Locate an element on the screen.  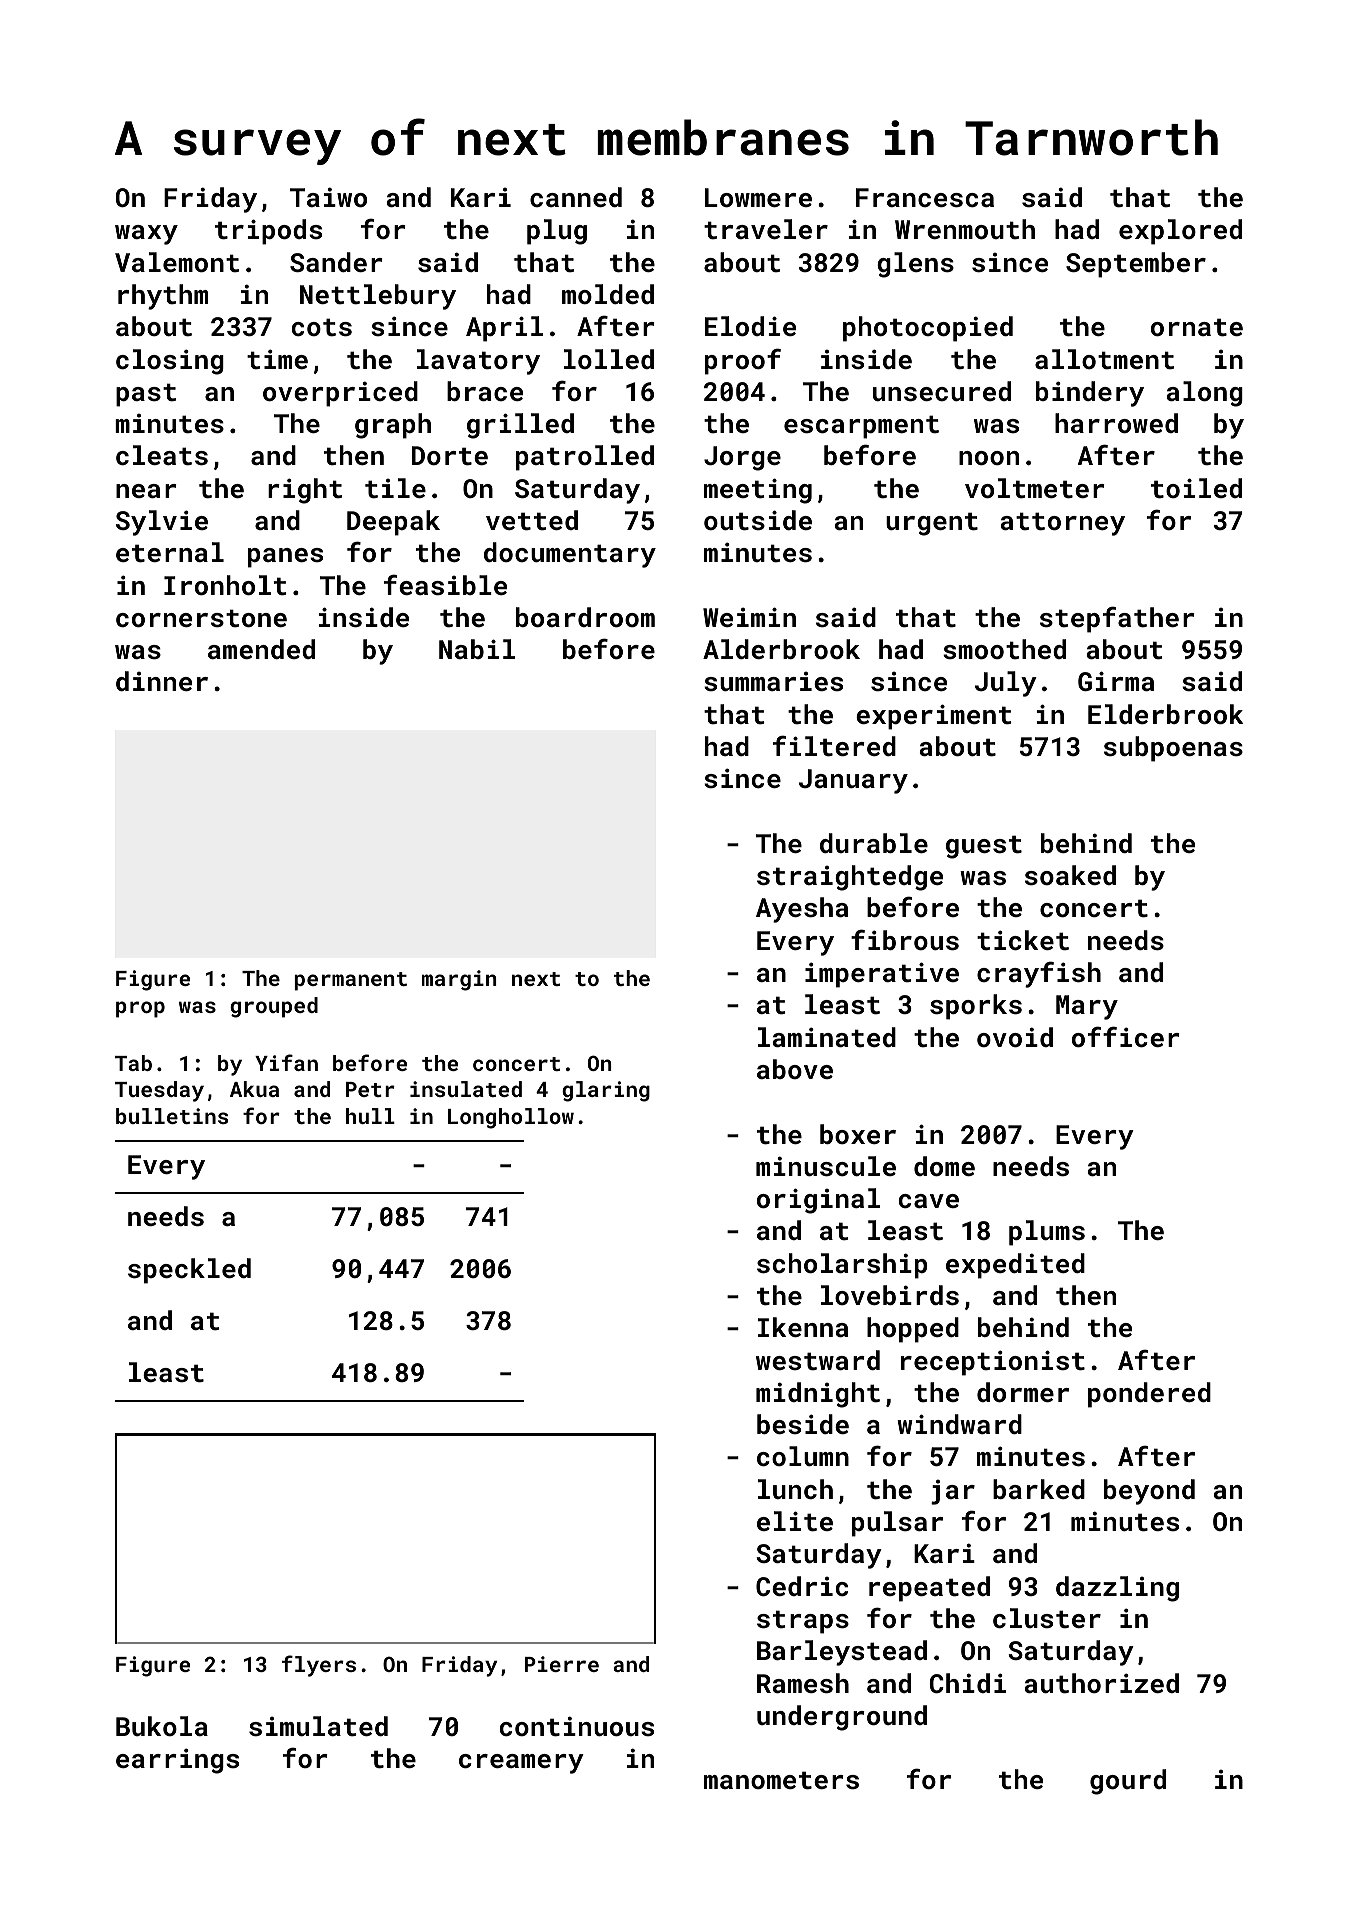
voltmeter is located at coordinates (1035, 488).
